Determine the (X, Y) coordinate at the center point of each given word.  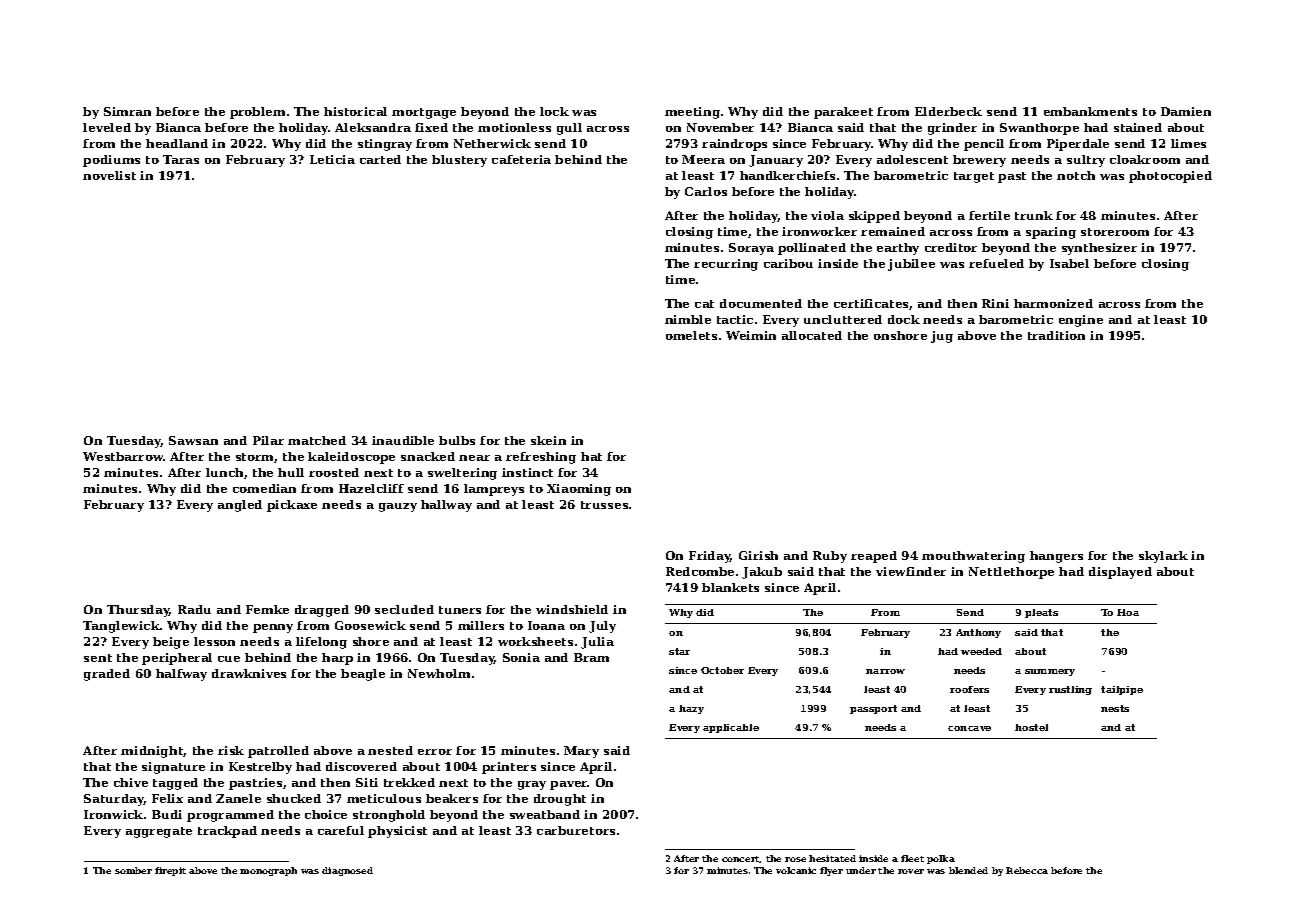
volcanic (796, 870)
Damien (1186, 111)
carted (380, 159)
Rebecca (1027, 870)
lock (554, 111)
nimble (688, 319)
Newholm (439, 673)
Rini (995, 303)
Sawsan (193, 440)
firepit (170, 871)
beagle (363, 675)
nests (1115, 708)
